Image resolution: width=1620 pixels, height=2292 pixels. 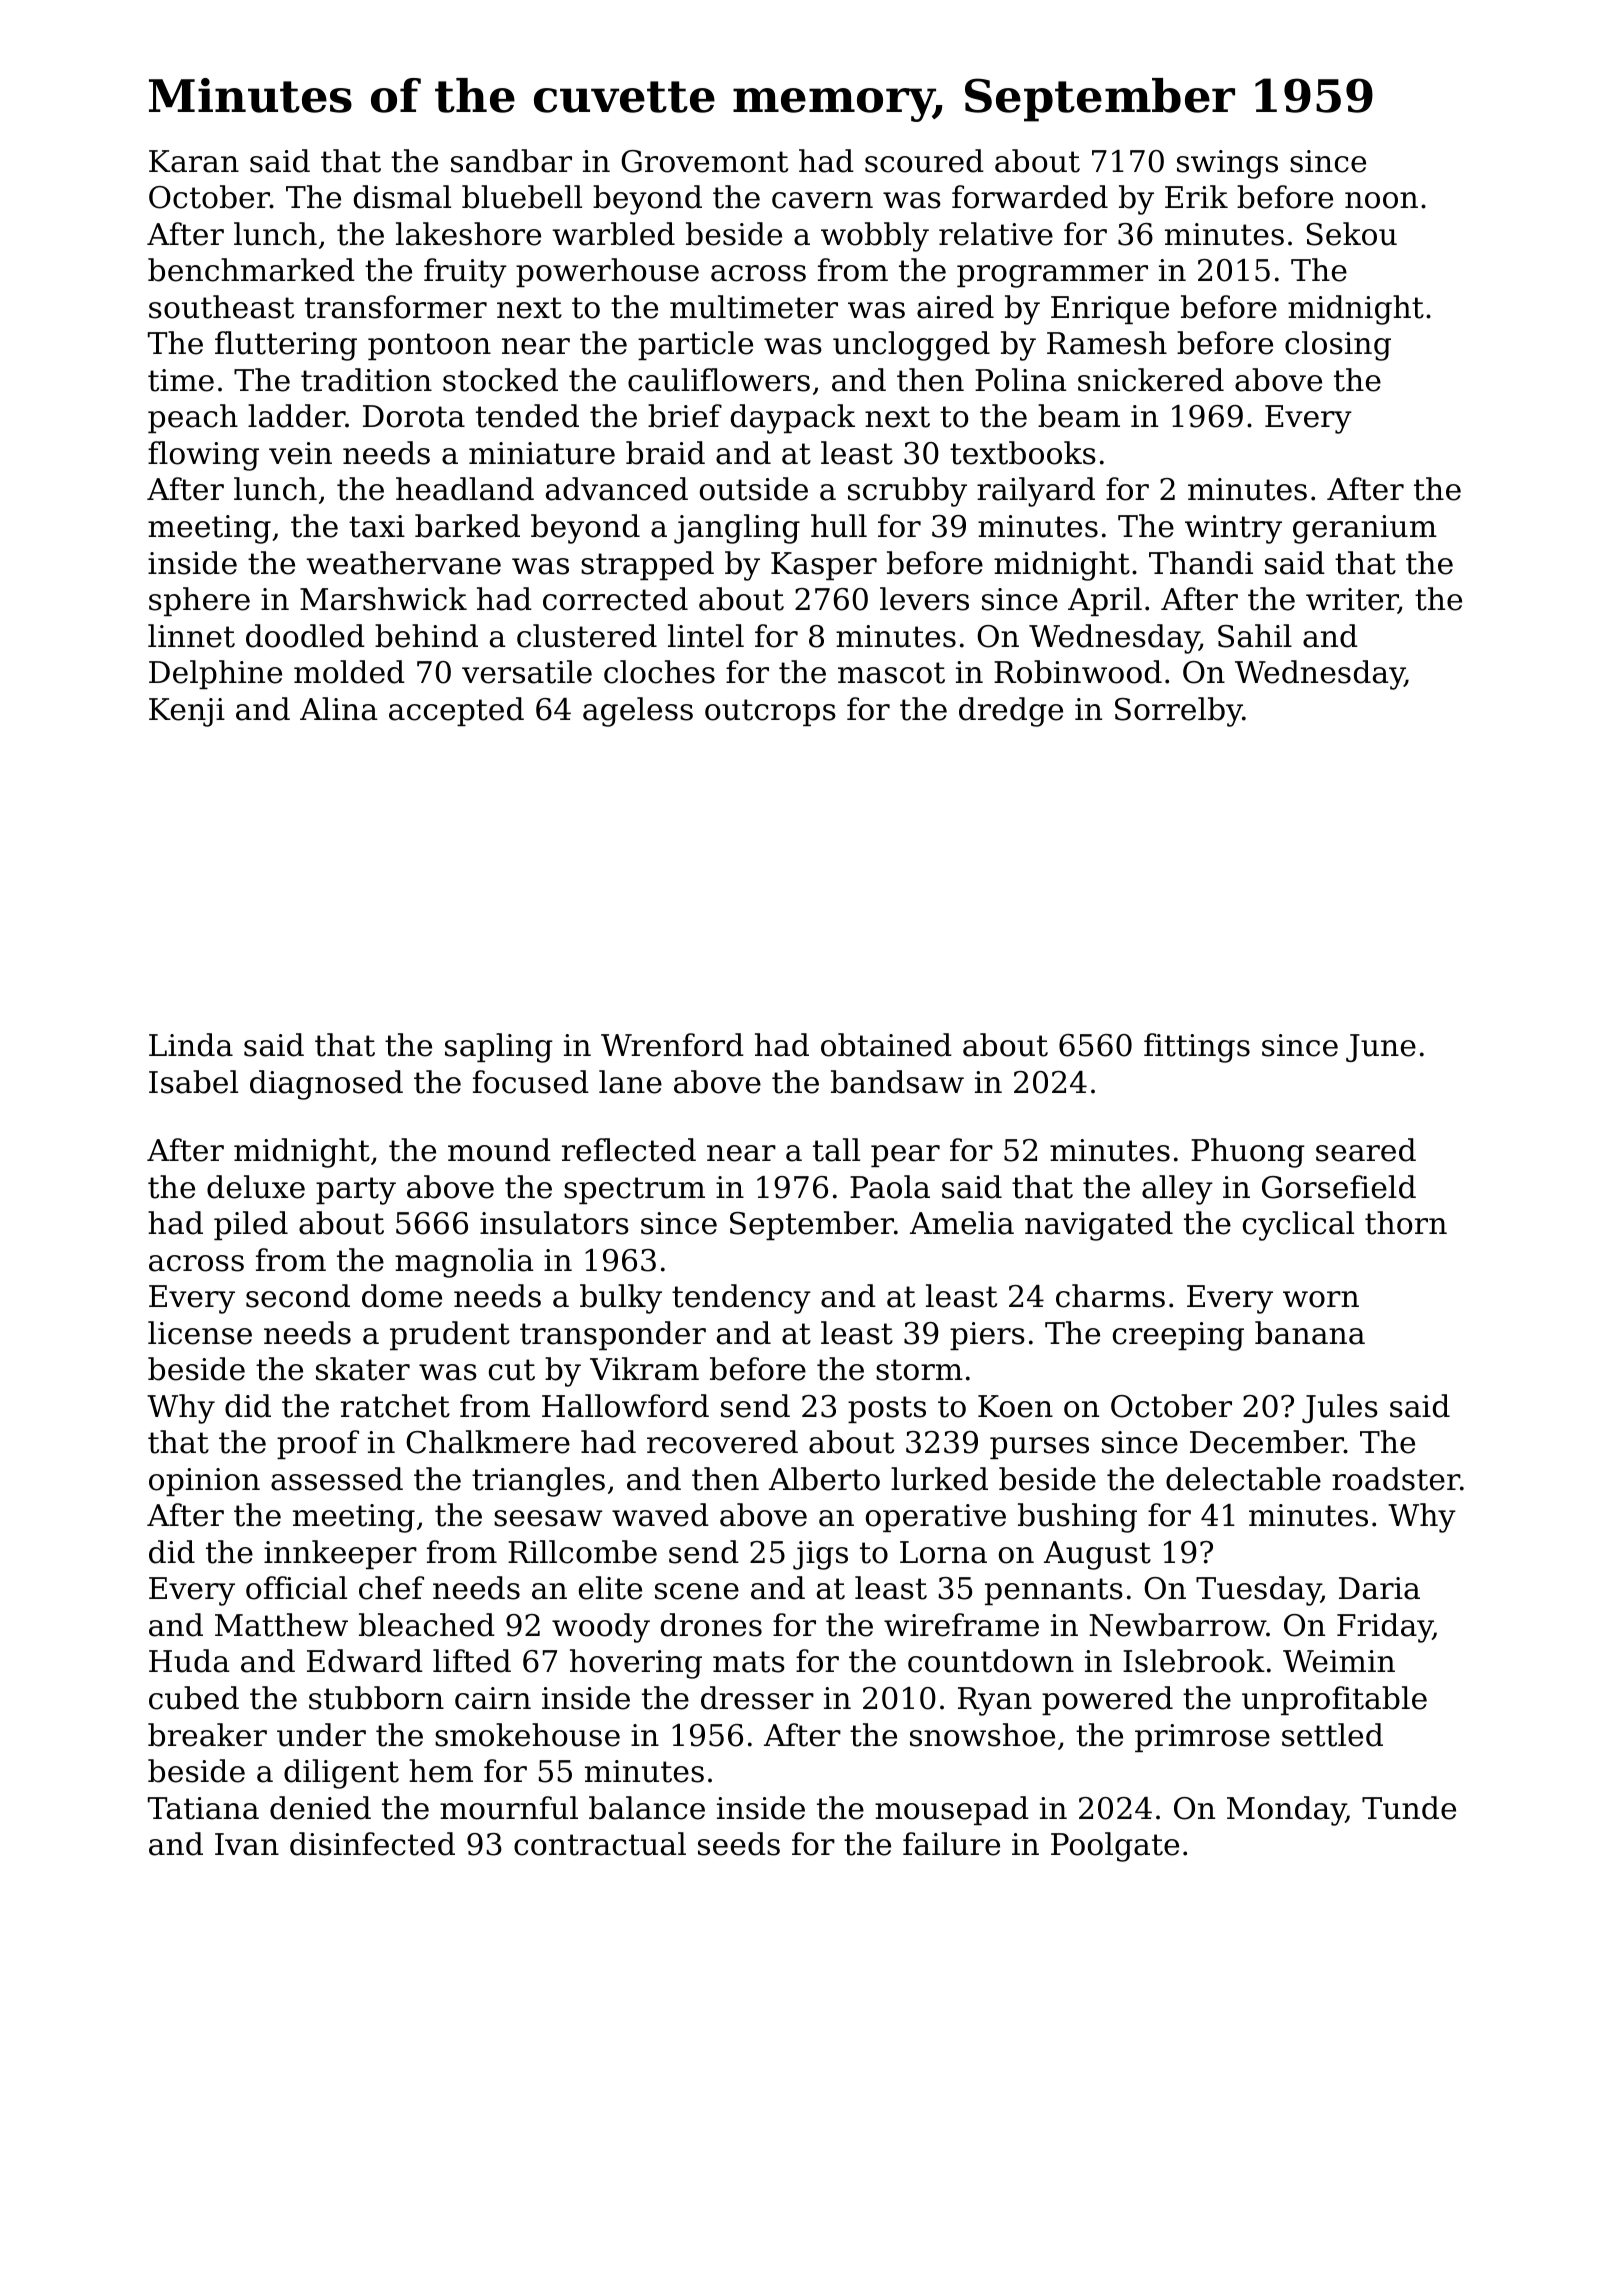 What do you see at coordinates (499, 1048) in the image?
I see `sapling` at bounding box center [499, 1048].
